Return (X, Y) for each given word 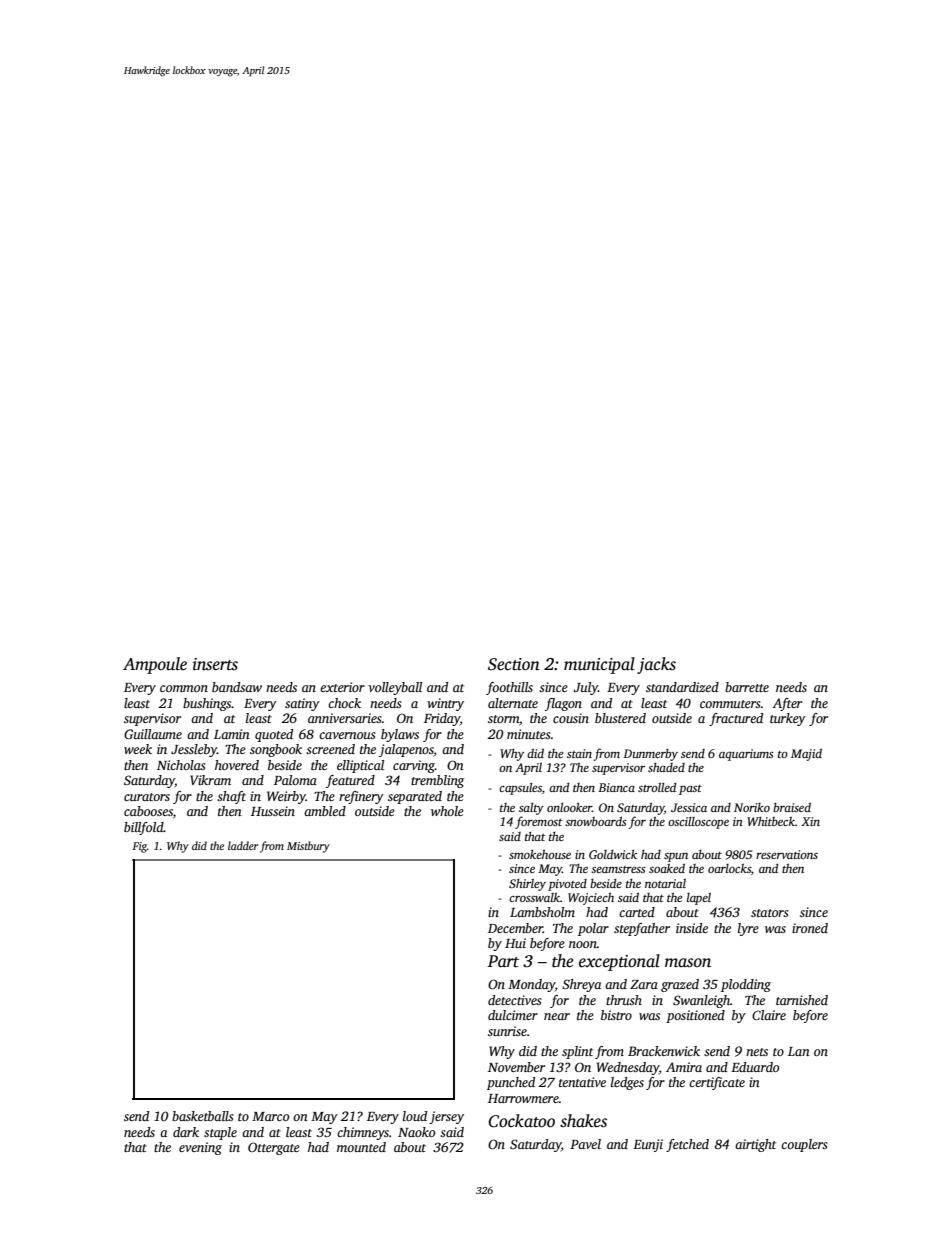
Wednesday (628, 1068)
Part (503, 961)
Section (514, 664)
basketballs (203, 1116)
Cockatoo (521, 1121)
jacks (656, 665)
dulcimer (513, 1015)
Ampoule (155, 665)
